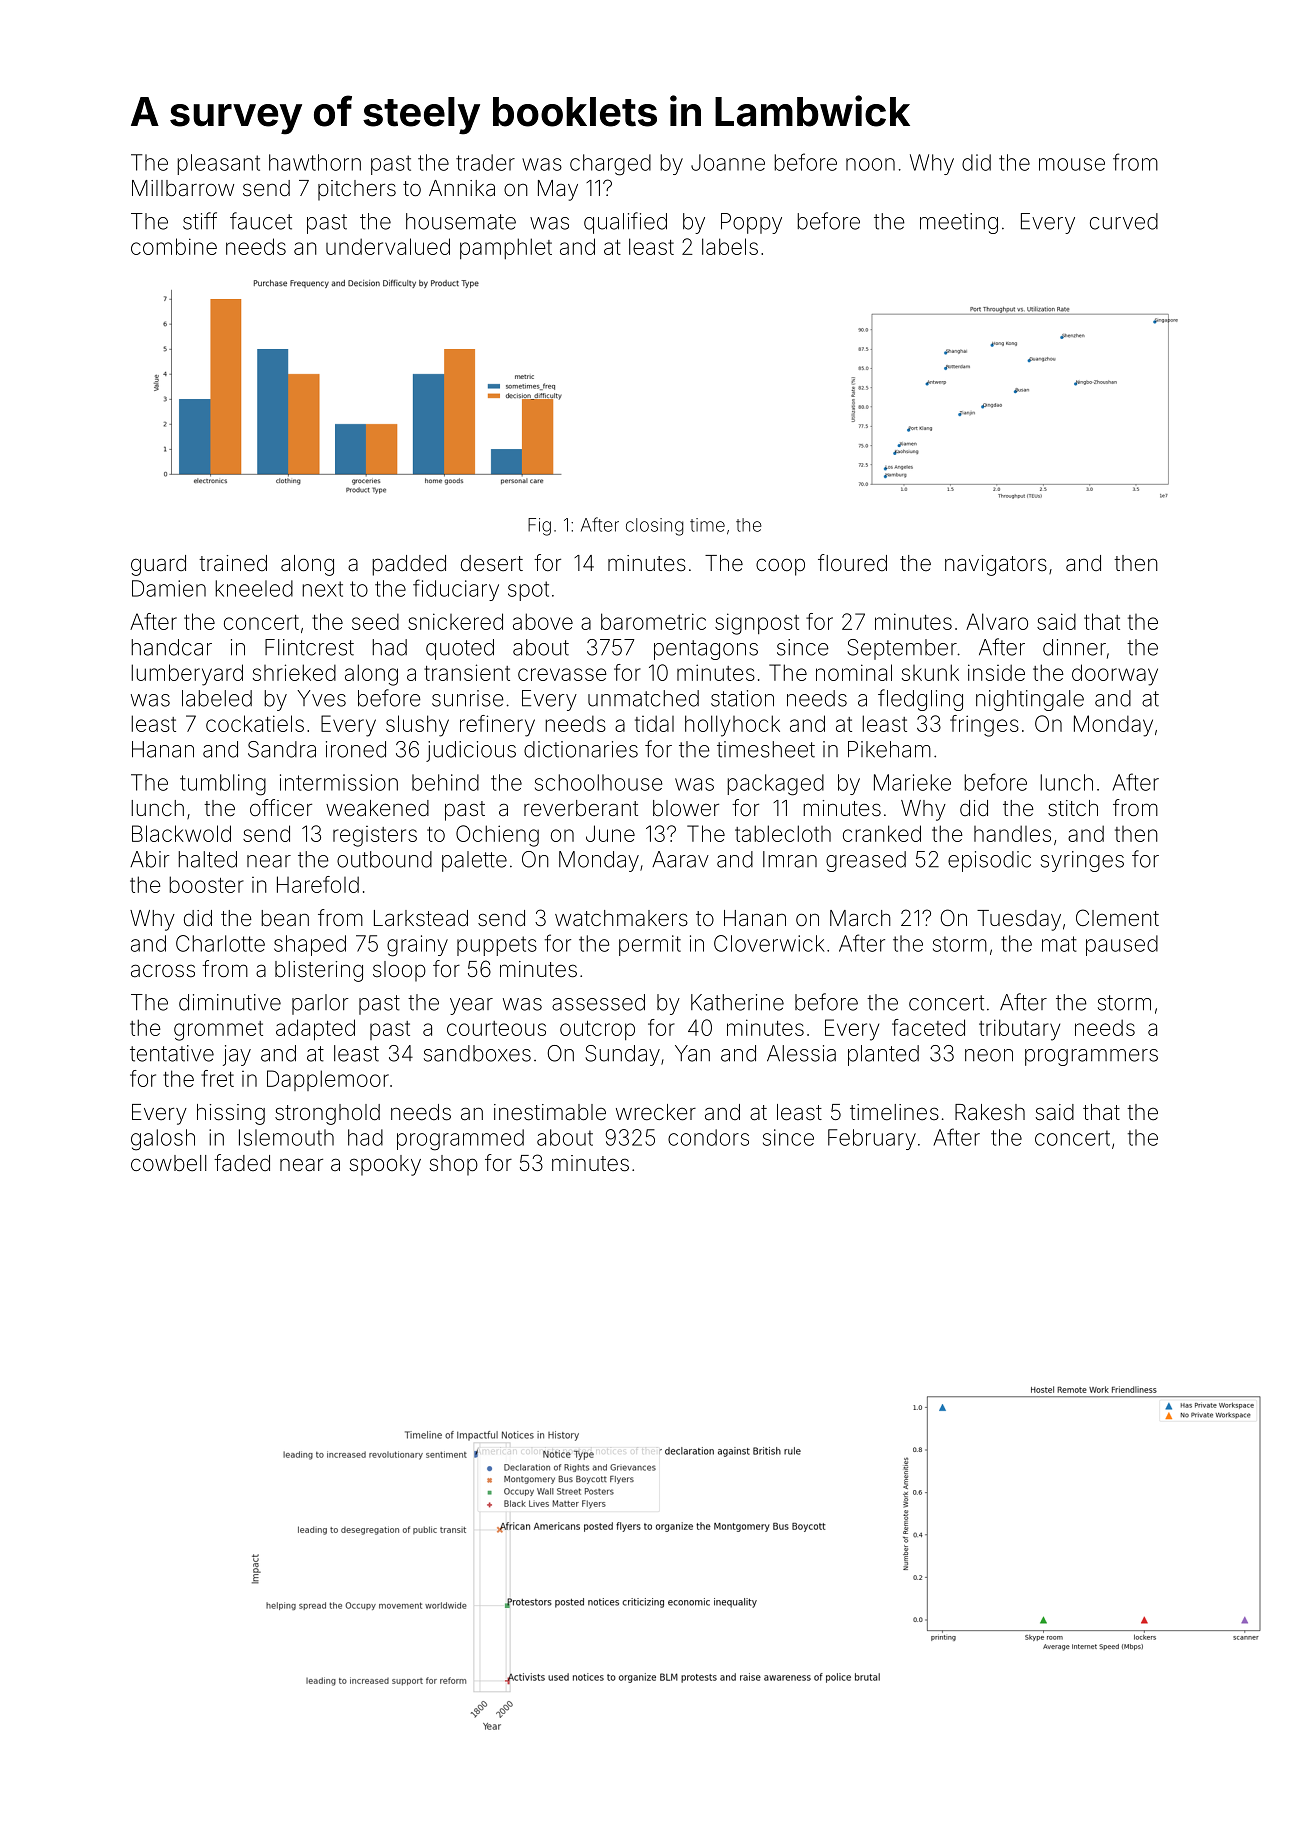 This image has height=1824, width=1289. I want to click on stitch, so click(1073, 808).
